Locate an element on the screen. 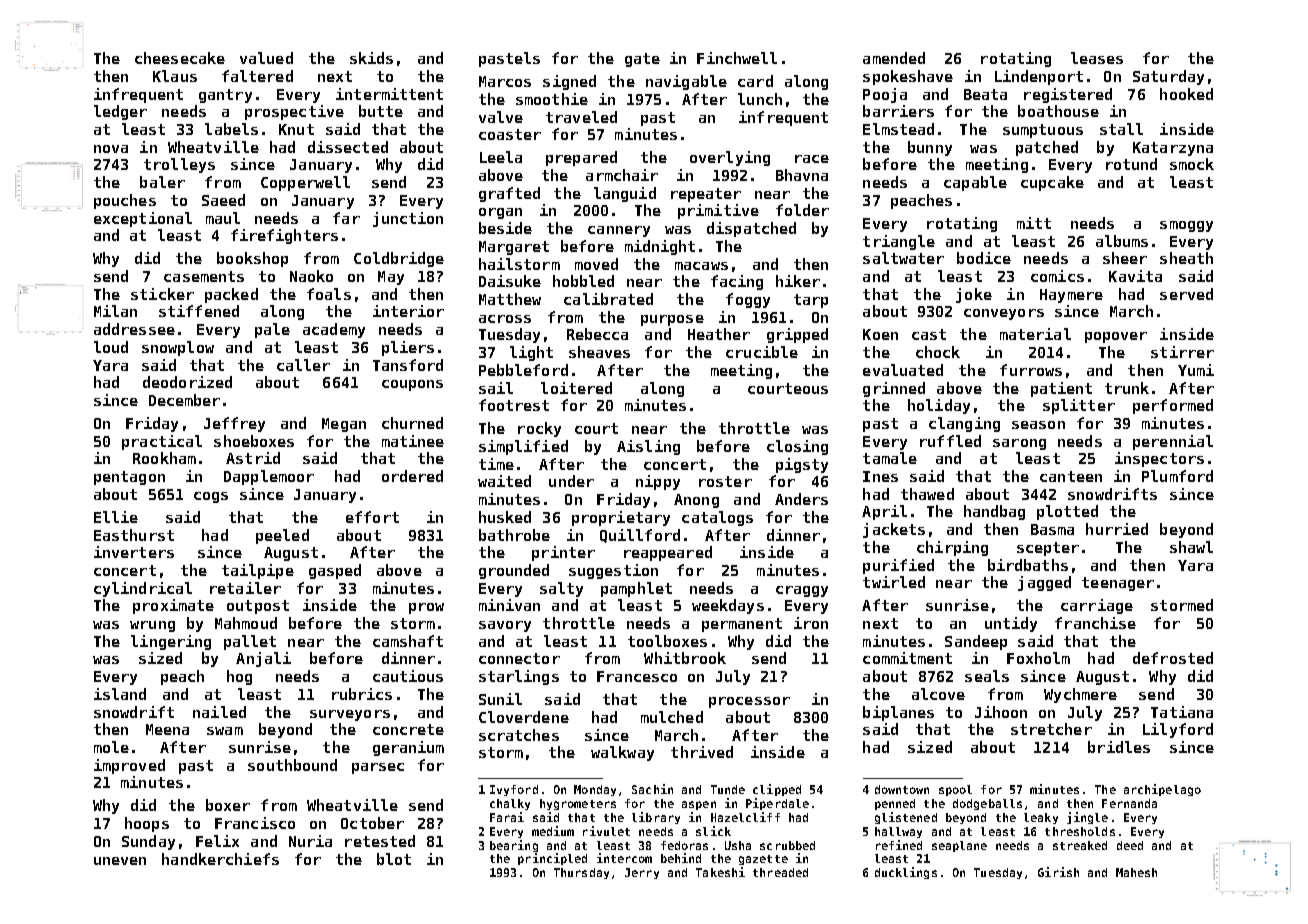 The image size is (1308, 924). bridles is located at coordinates (1119, 747).
